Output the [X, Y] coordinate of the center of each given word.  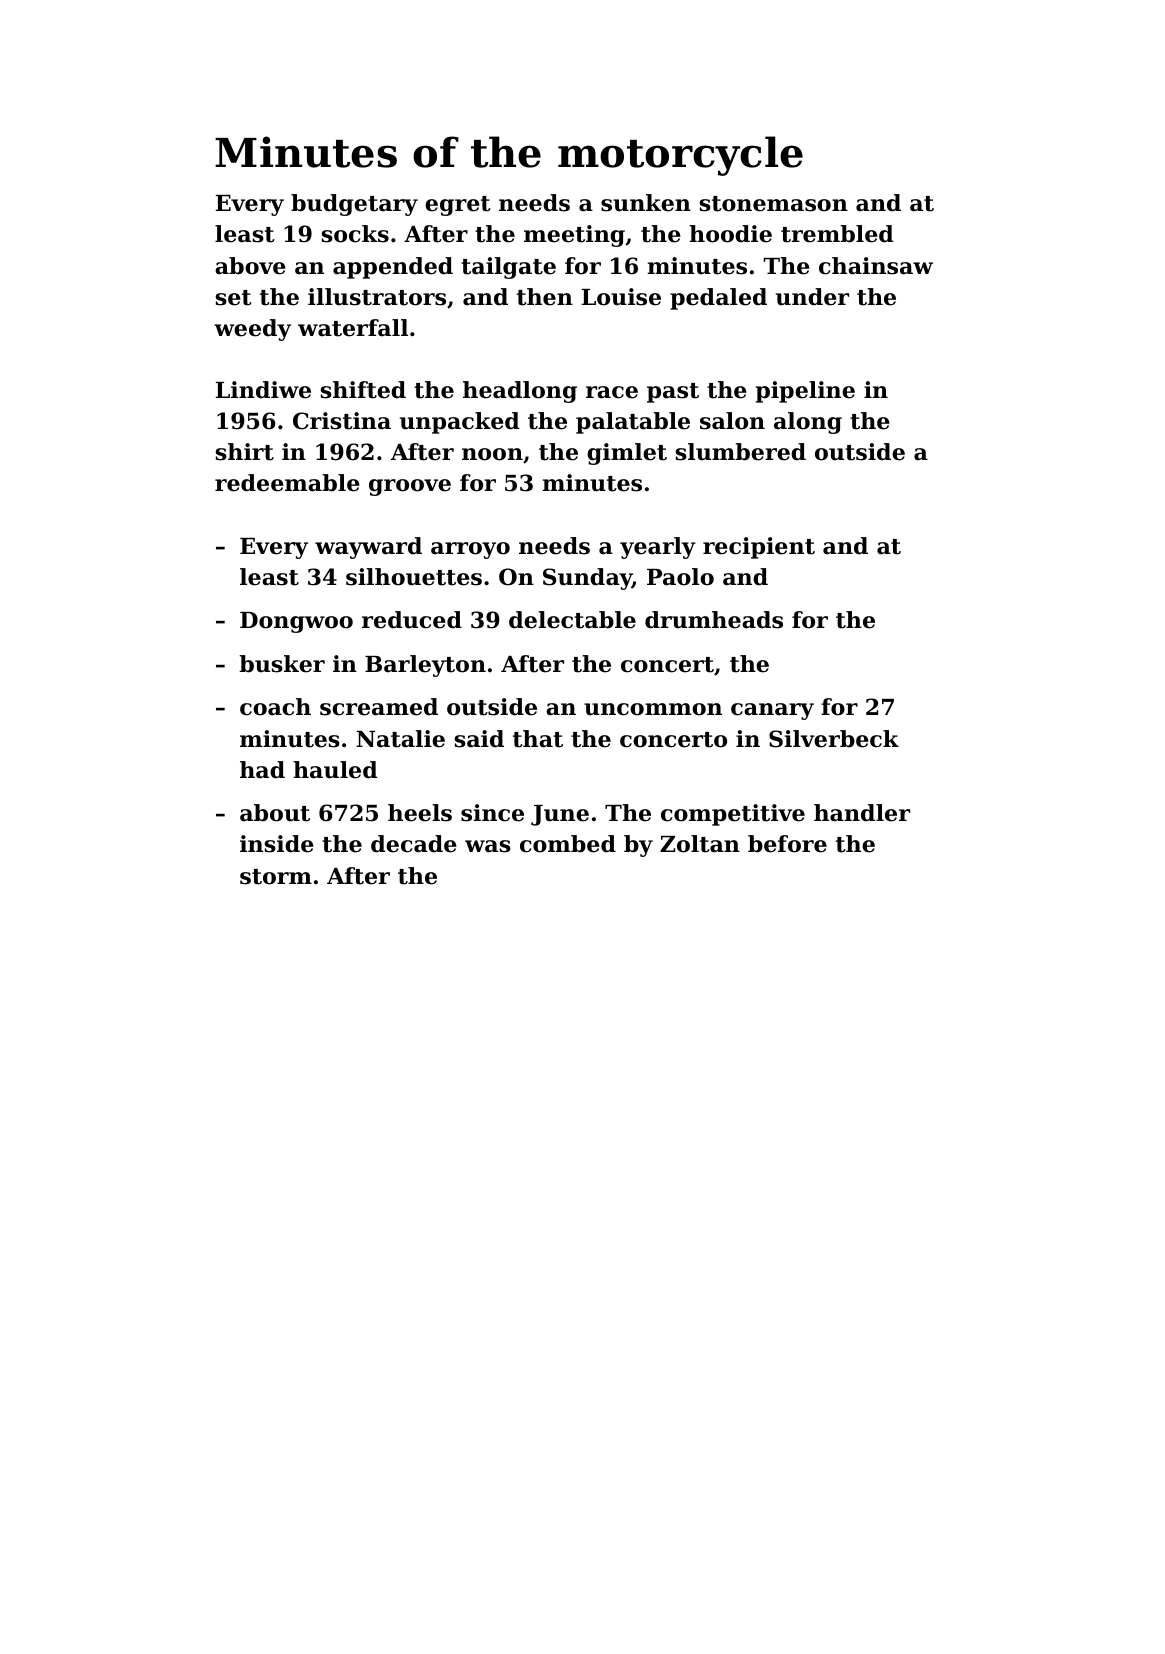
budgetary [354, 205]
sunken [646, 203]
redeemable [287, 483]
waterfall [353, 328]
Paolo [680, 577]
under [812, 297]
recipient [759, 548]
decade [414, 844]
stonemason [774, 204]
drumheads [714, 620]
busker [282, 664]
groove [410, 487]
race [612, 392]
